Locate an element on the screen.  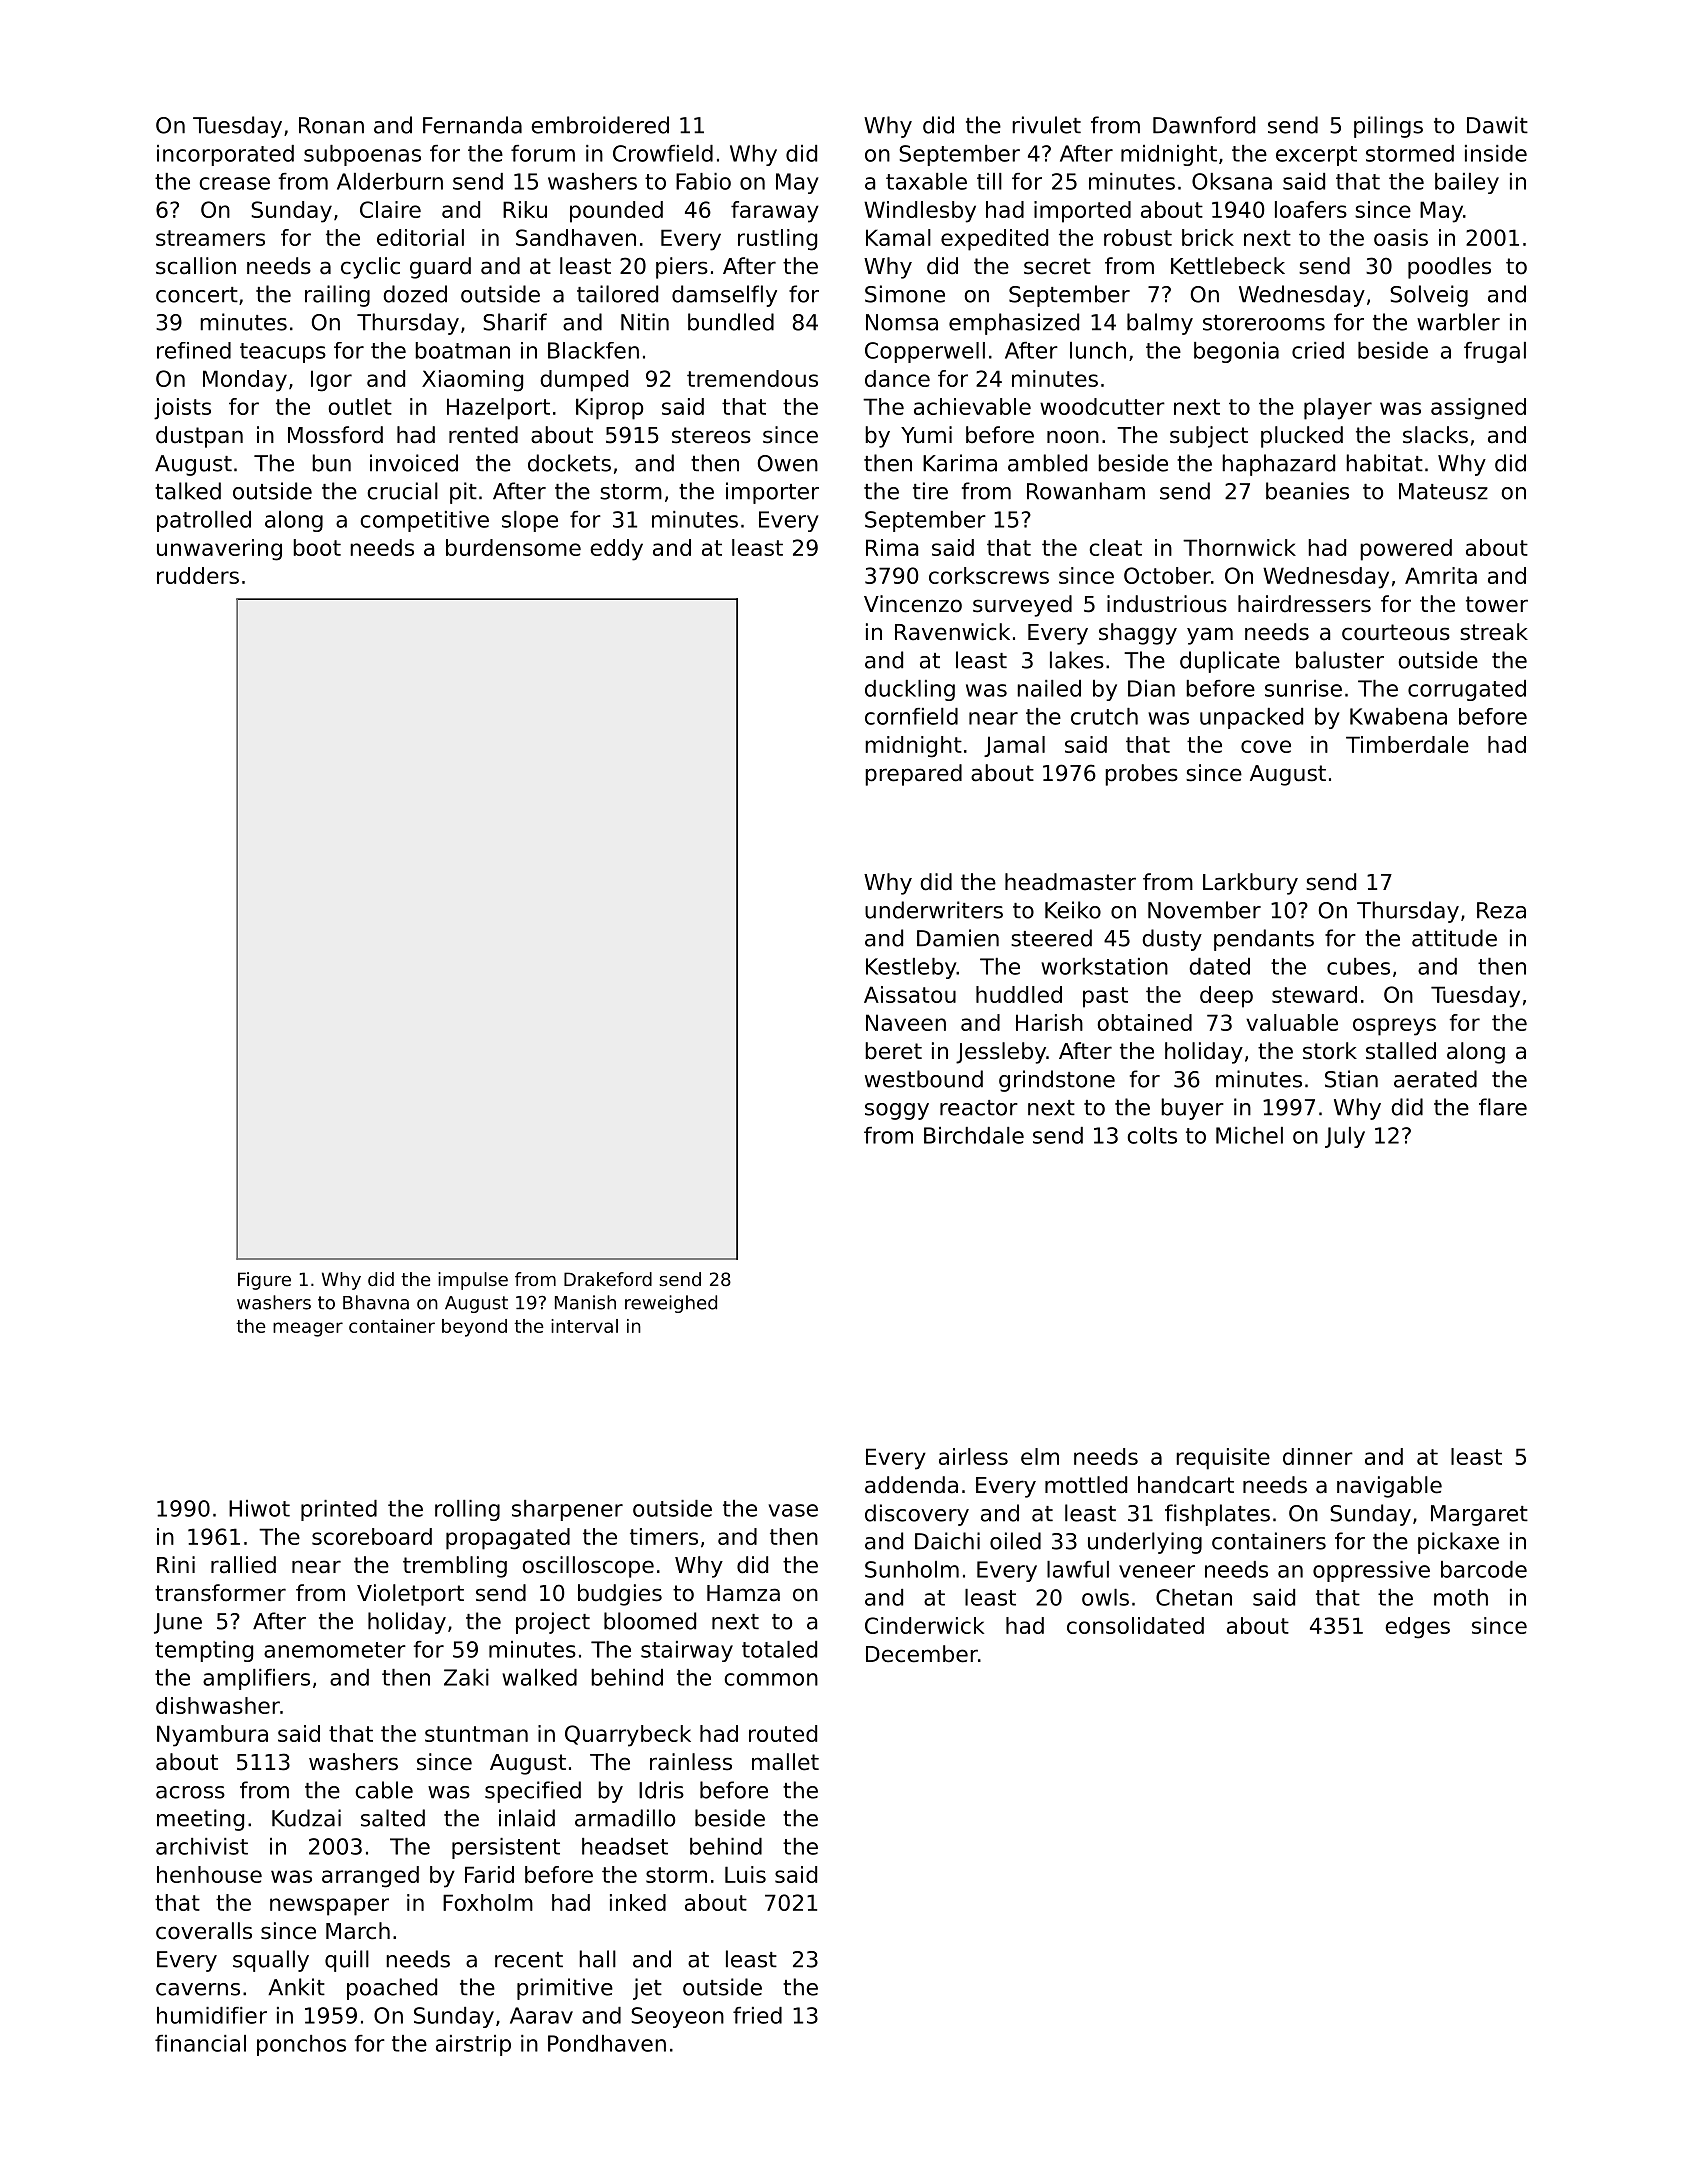
rudders is located at coordinates (198, 575).
